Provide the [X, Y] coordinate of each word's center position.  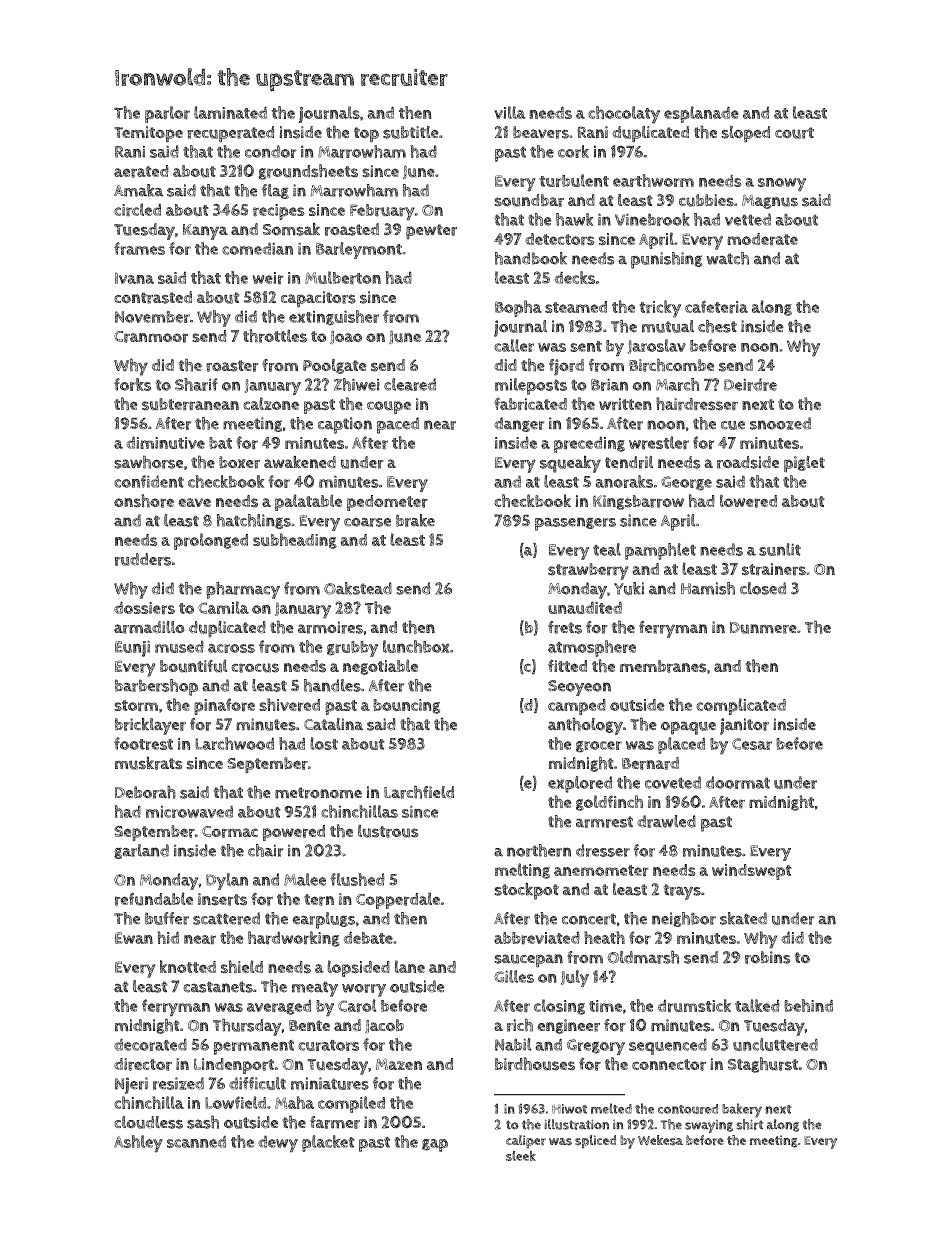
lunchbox [416, 646]
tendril [629, 462]
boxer [239, 462]
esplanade [701, 114]
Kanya [205, 232]
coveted [673, 782]
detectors [560, 239]
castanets [218, 987]
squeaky [570, 464]
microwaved [189, 811]
